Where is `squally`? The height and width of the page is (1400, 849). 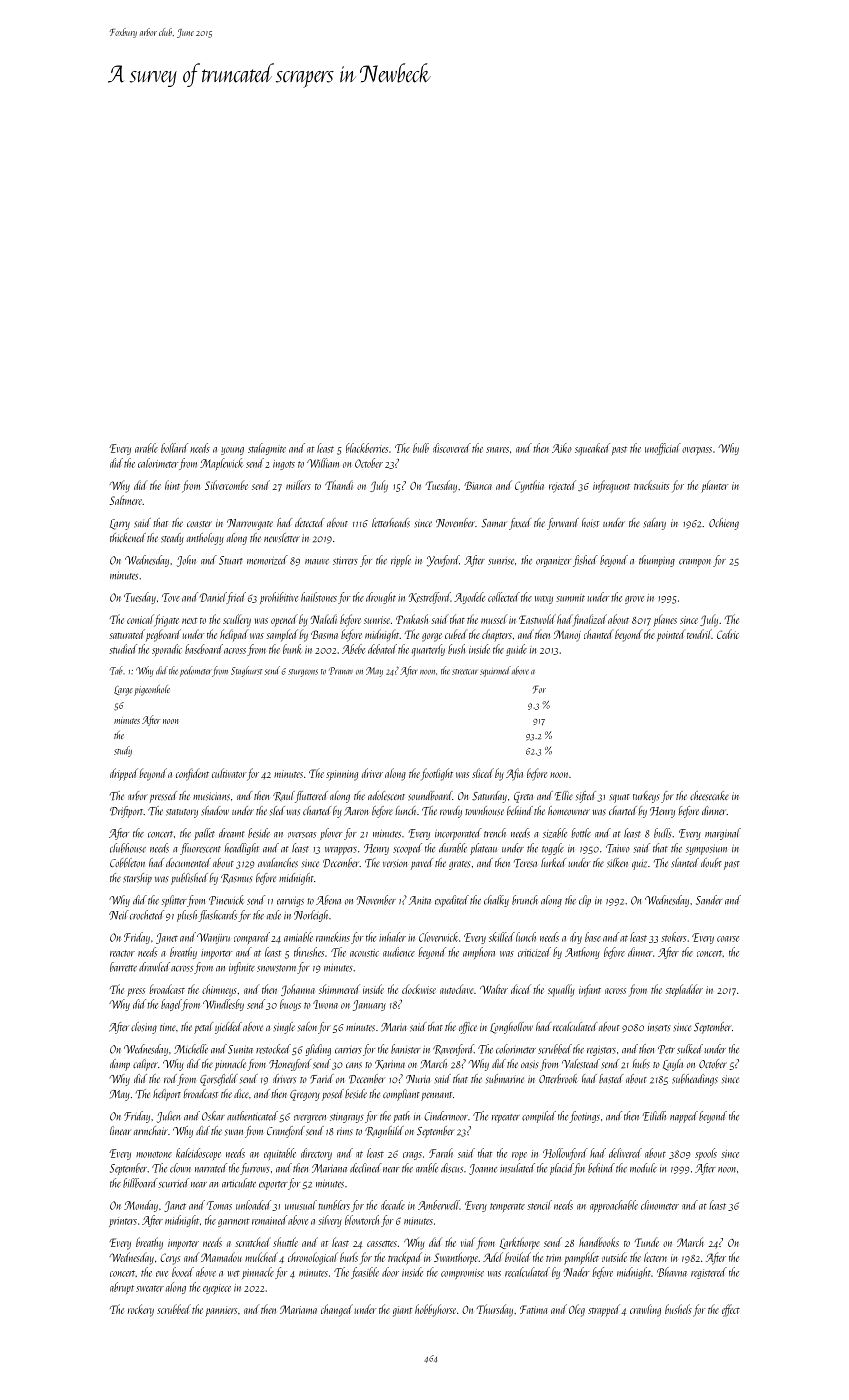 squally is located at coordinates (561, 990).
